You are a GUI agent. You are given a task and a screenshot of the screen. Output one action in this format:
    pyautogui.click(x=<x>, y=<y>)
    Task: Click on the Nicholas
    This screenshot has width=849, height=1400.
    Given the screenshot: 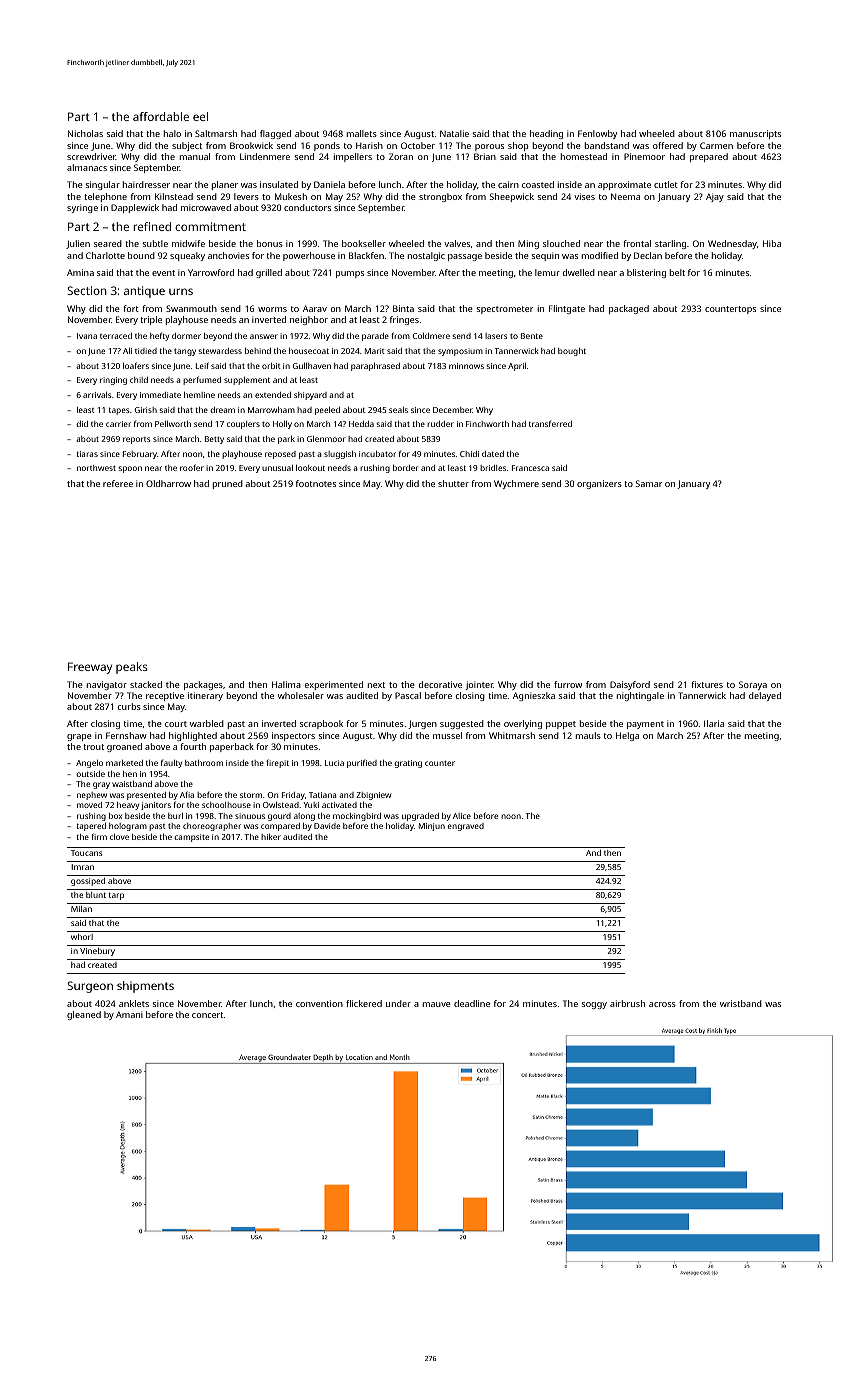 What is the action you would take?
    pyautogui.click(x=85, y=133)
